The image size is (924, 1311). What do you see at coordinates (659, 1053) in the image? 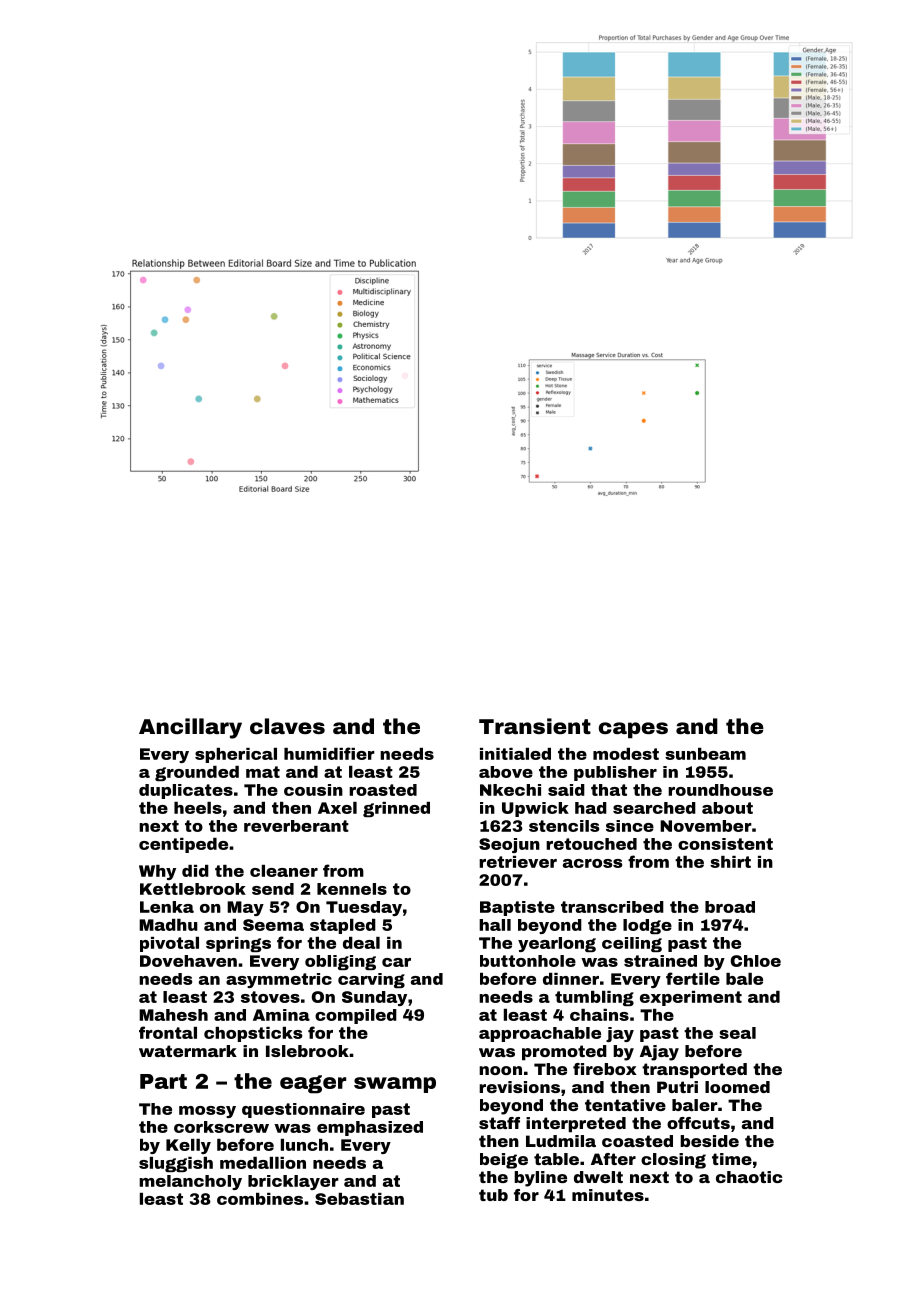
I see `Ajay` at bounding box center [659, 1053].
